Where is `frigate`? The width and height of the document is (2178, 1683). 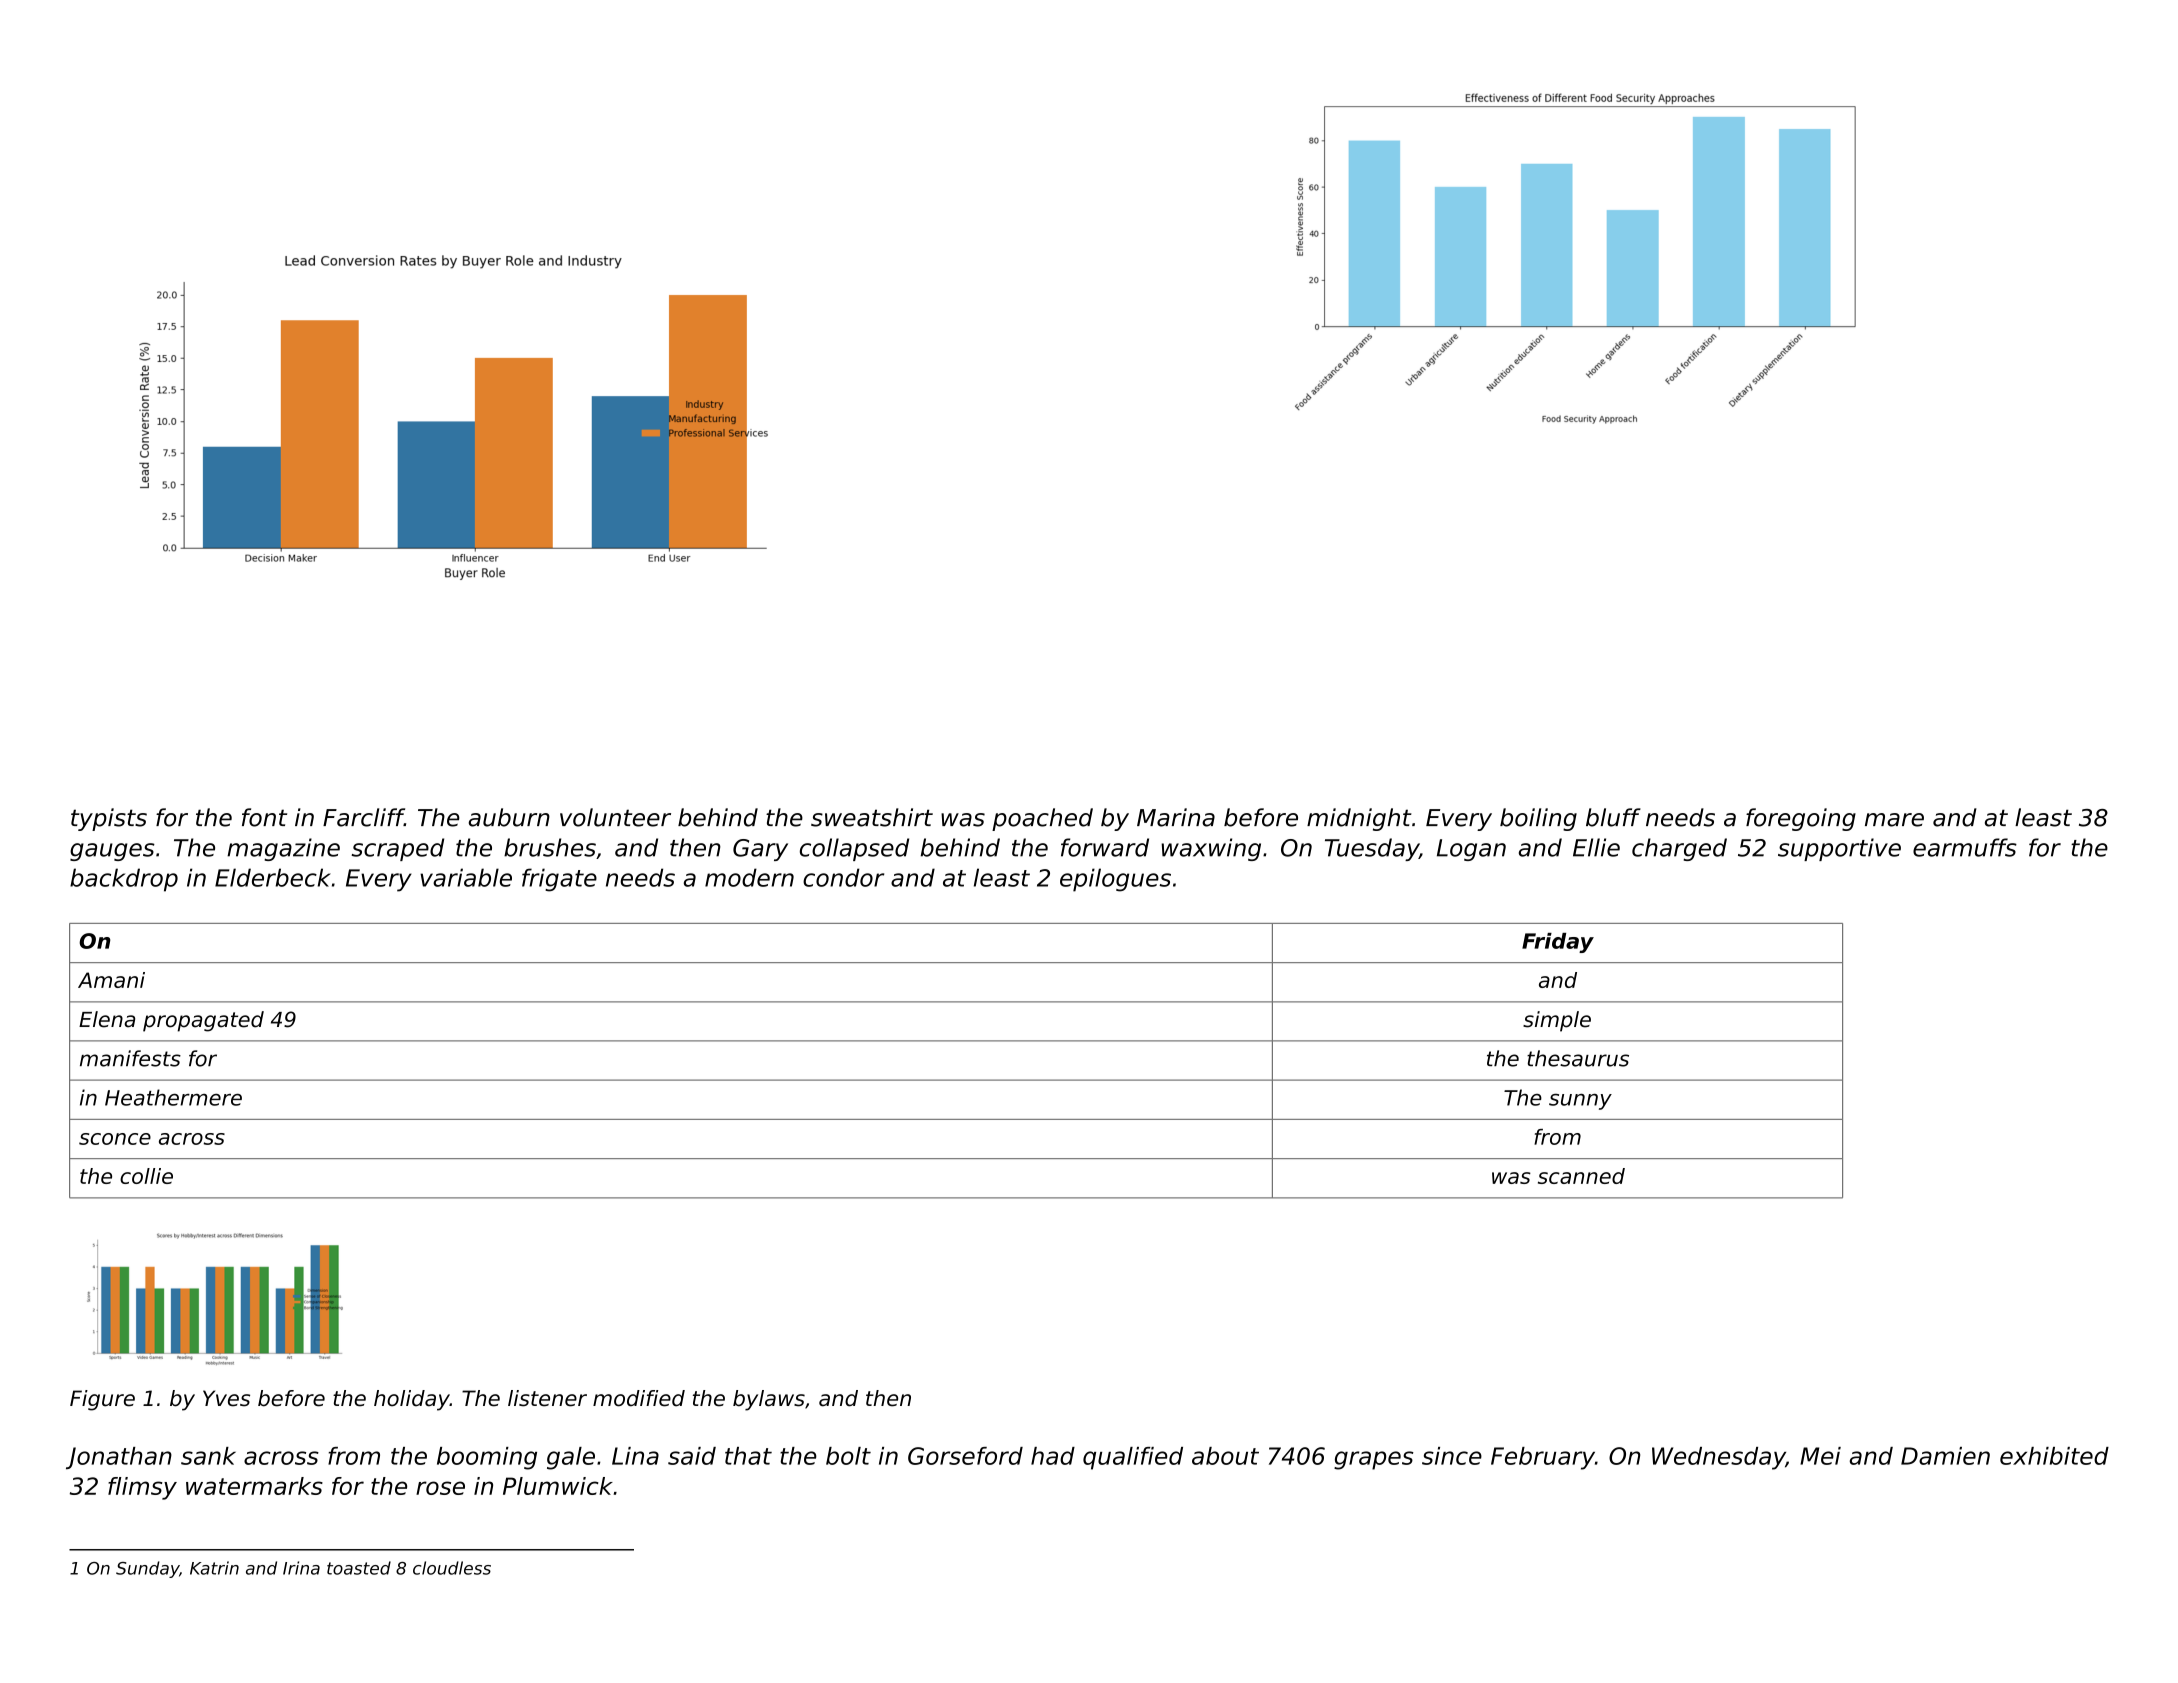 frigate is located at coordinates (559, 880).
